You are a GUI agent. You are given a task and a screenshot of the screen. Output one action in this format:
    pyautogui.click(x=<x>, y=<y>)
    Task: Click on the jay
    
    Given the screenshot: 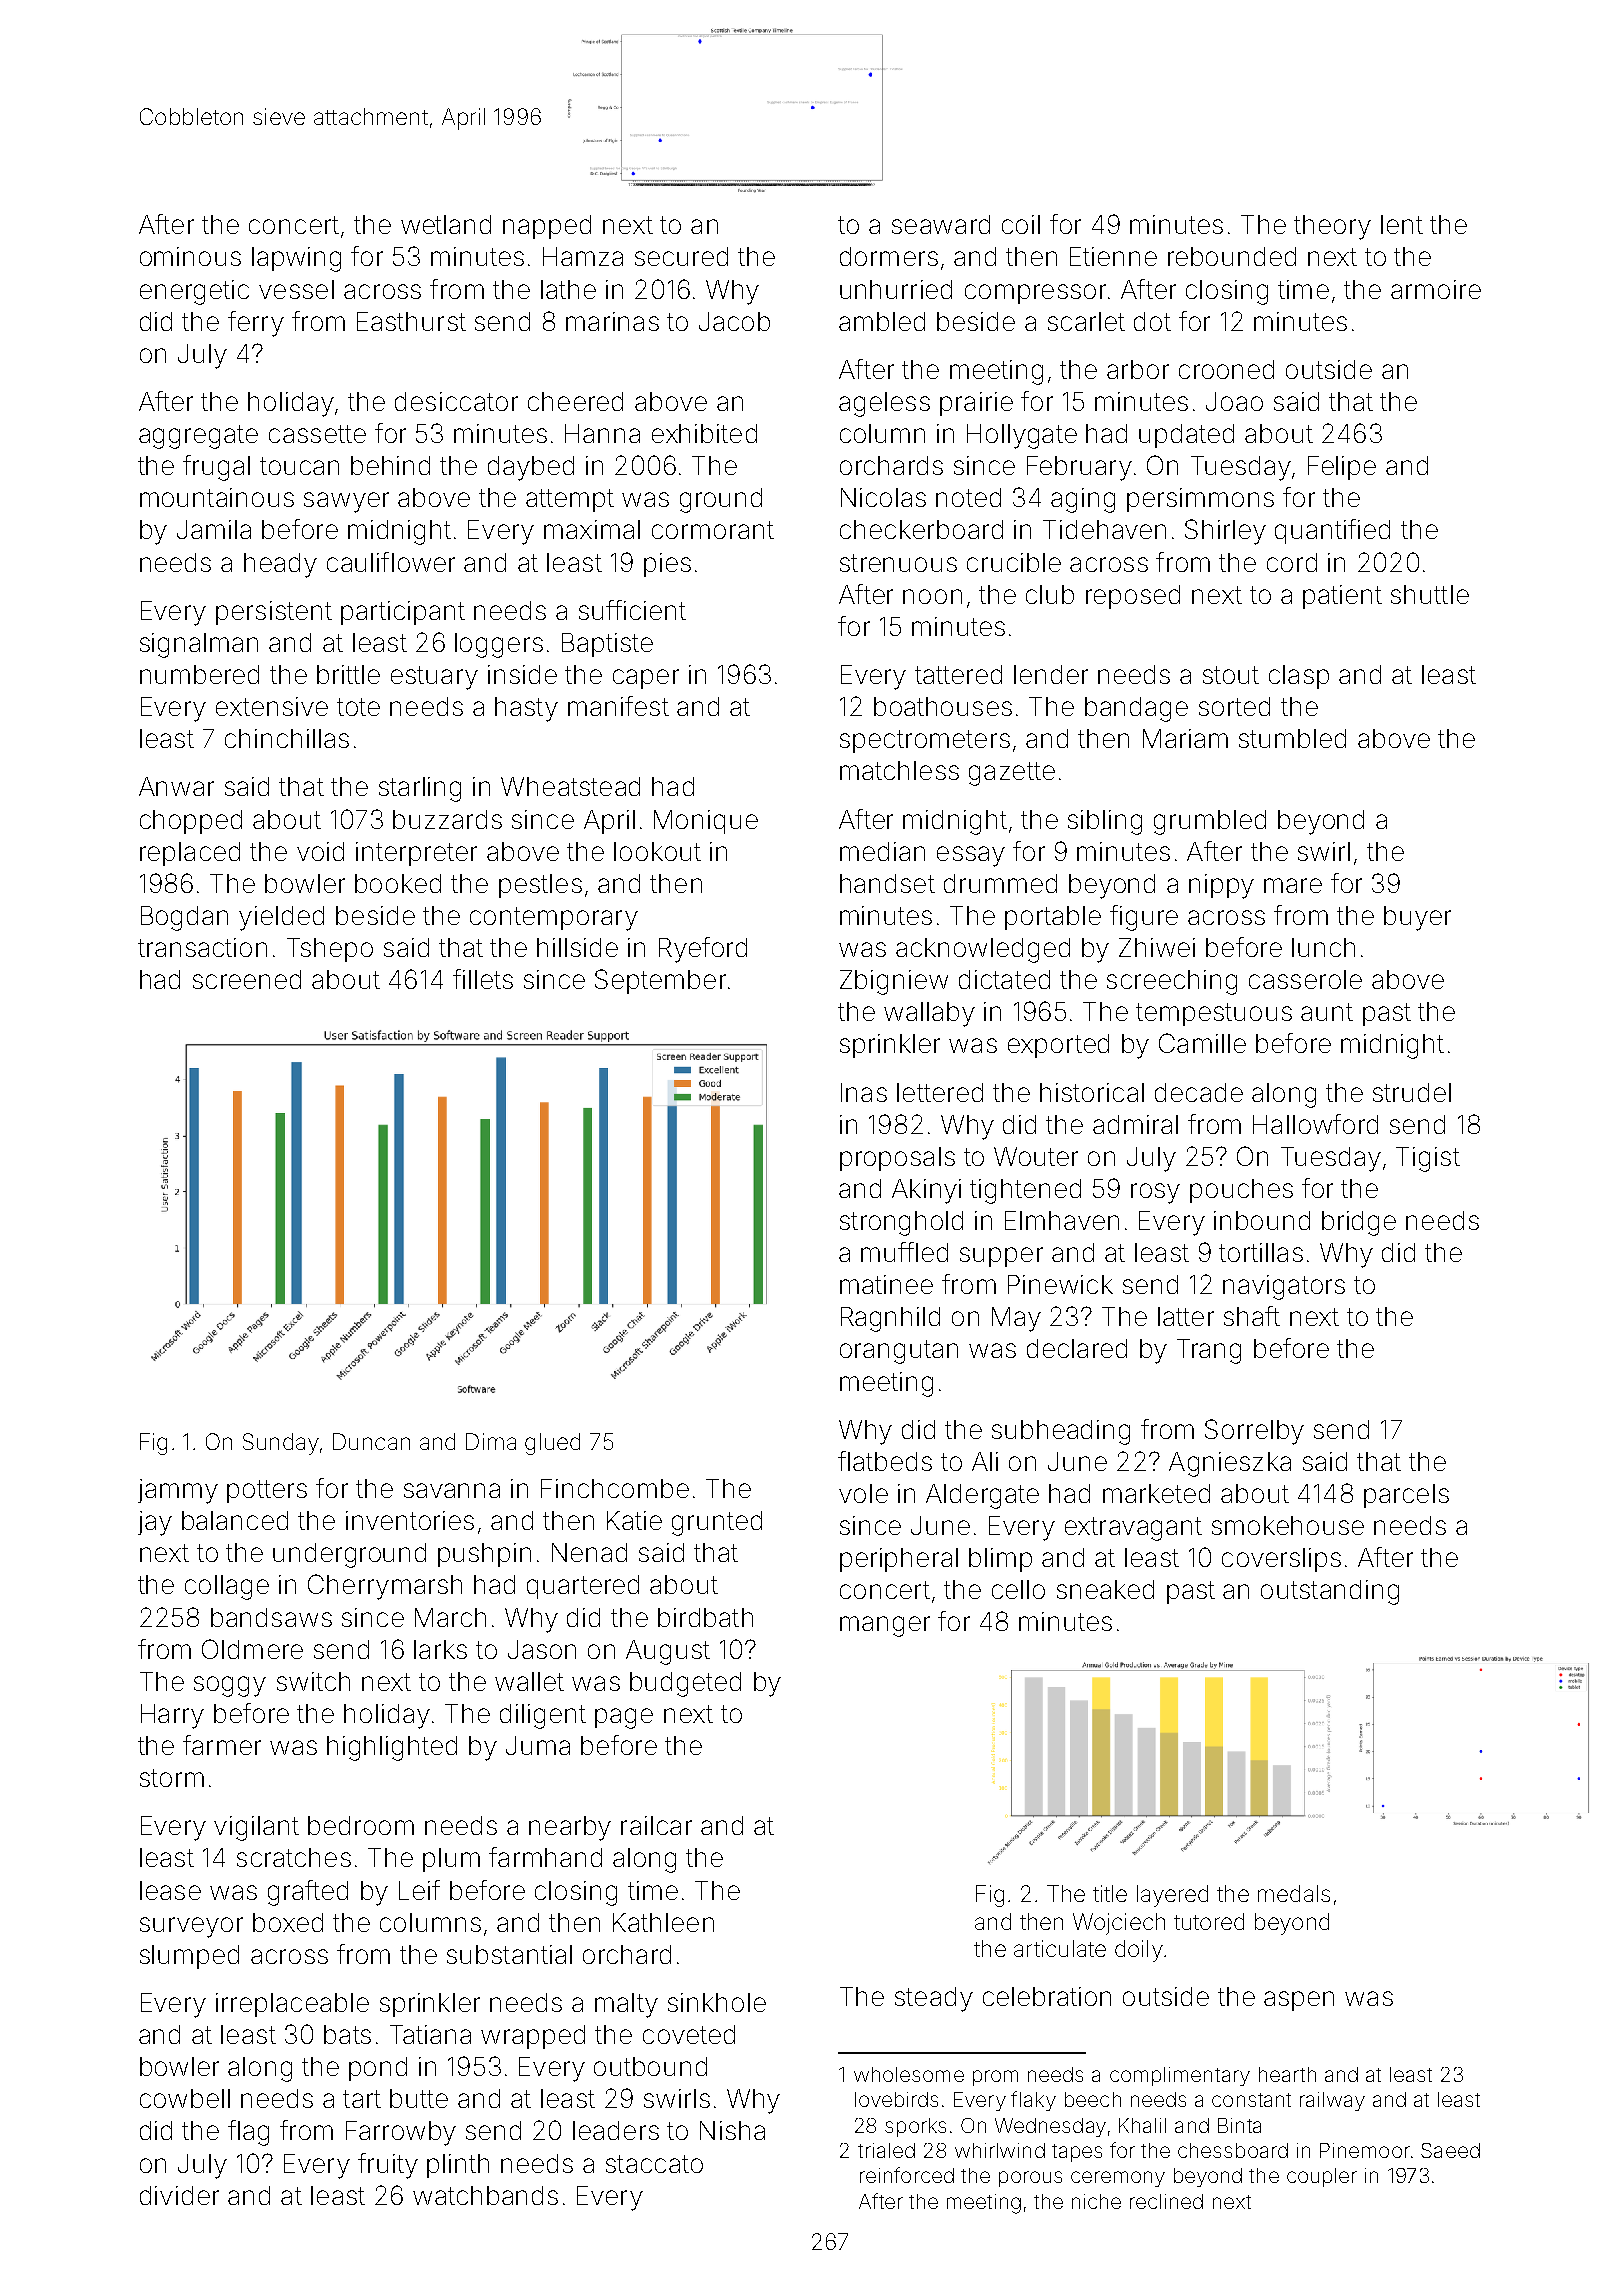 What is the action you would take?
    pyautogui.click(x=155, y=1523)
